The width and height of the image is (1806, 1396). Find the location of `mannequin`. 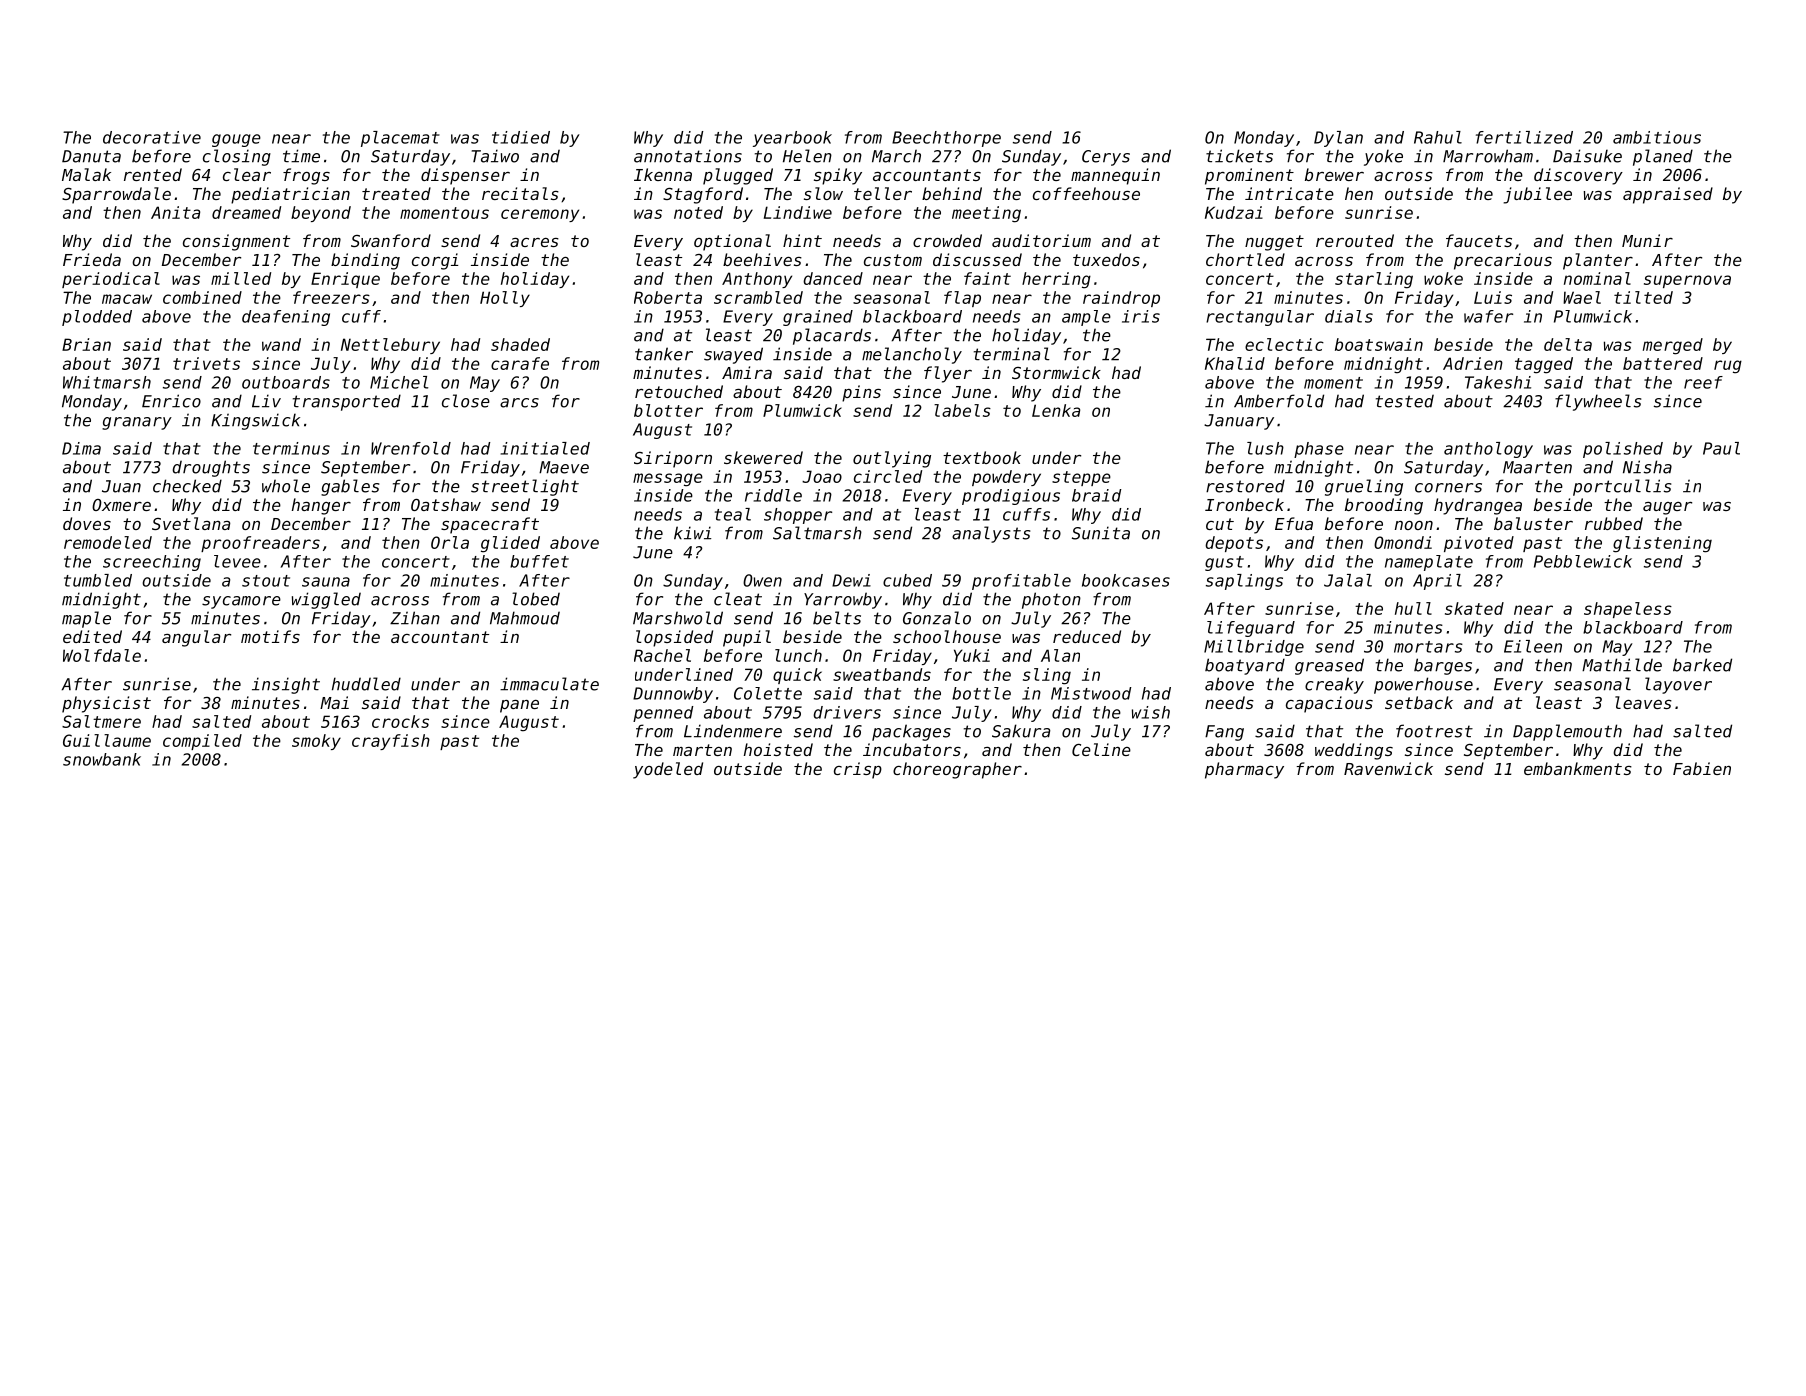

mannequin is located at coordinates (1115, 176).
